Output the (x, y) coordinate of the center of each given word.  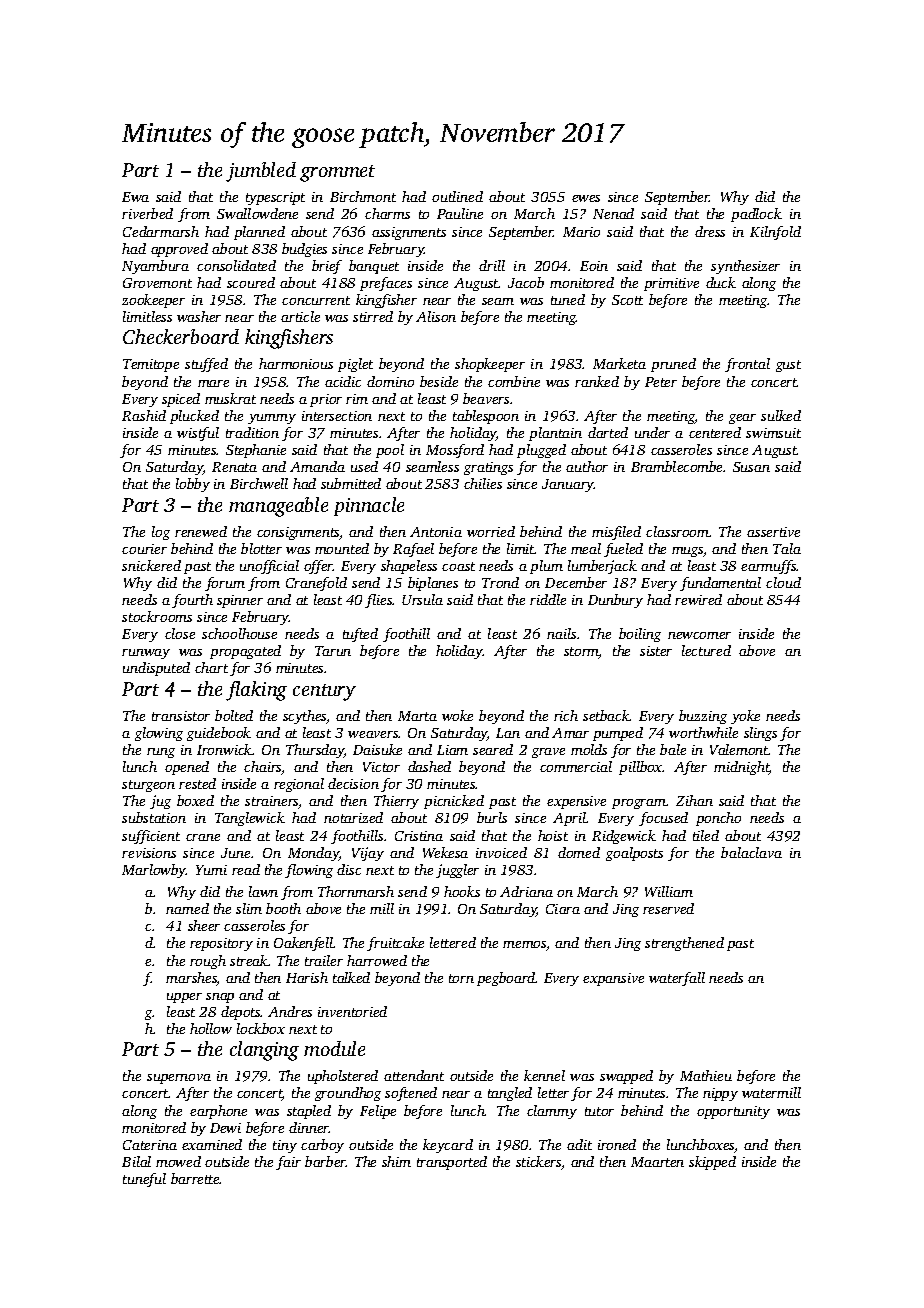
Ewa (135, 197)
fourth (192, 601)
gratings (488, 468)
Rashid (144, 415)
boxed (195, 800)
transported (452, 1163)
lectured (706, 650)
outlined (457, 196)
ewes (586, 198)
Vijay (368, 854)
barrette (195, 1178)
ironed (617, 1144)
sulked (781, 415)
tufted (360, 635)
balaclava (751, 852)
